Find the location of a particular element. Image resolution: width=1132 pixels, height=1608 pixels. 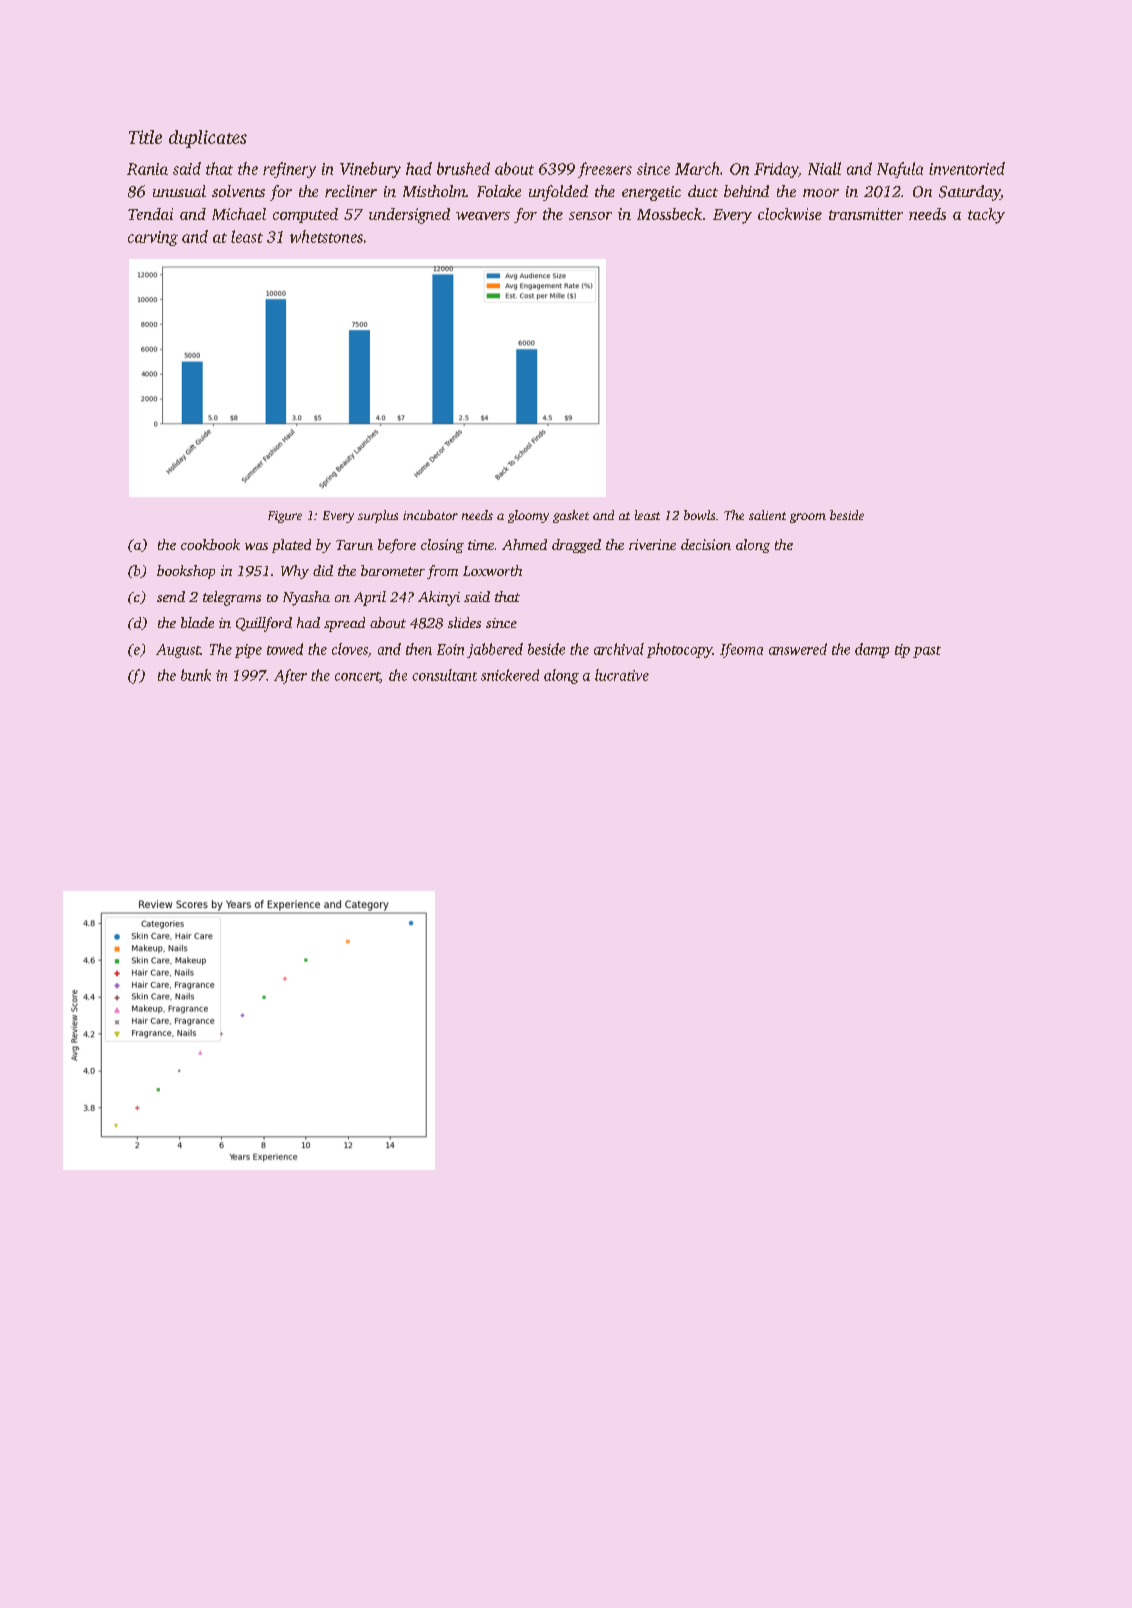

Why is located at coordinates (295, 572).
